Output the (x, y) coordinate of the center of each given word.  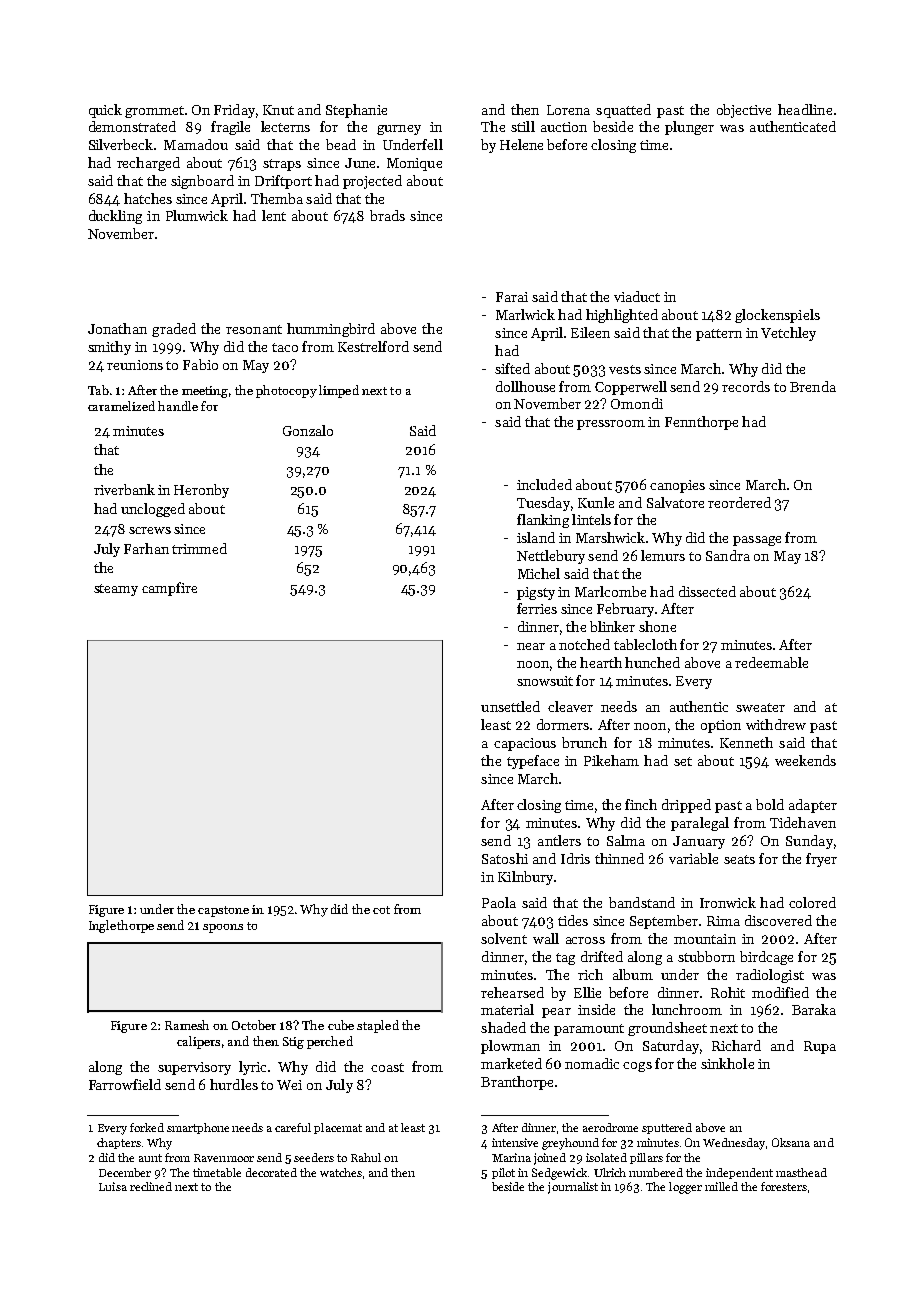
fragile (230, 128)
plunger (689, 128)
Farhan (146, 548)
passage (757, 541)
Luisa (113, 1186)
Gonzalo (308, 430)
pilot (503, 1173)
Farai (512, 297)
